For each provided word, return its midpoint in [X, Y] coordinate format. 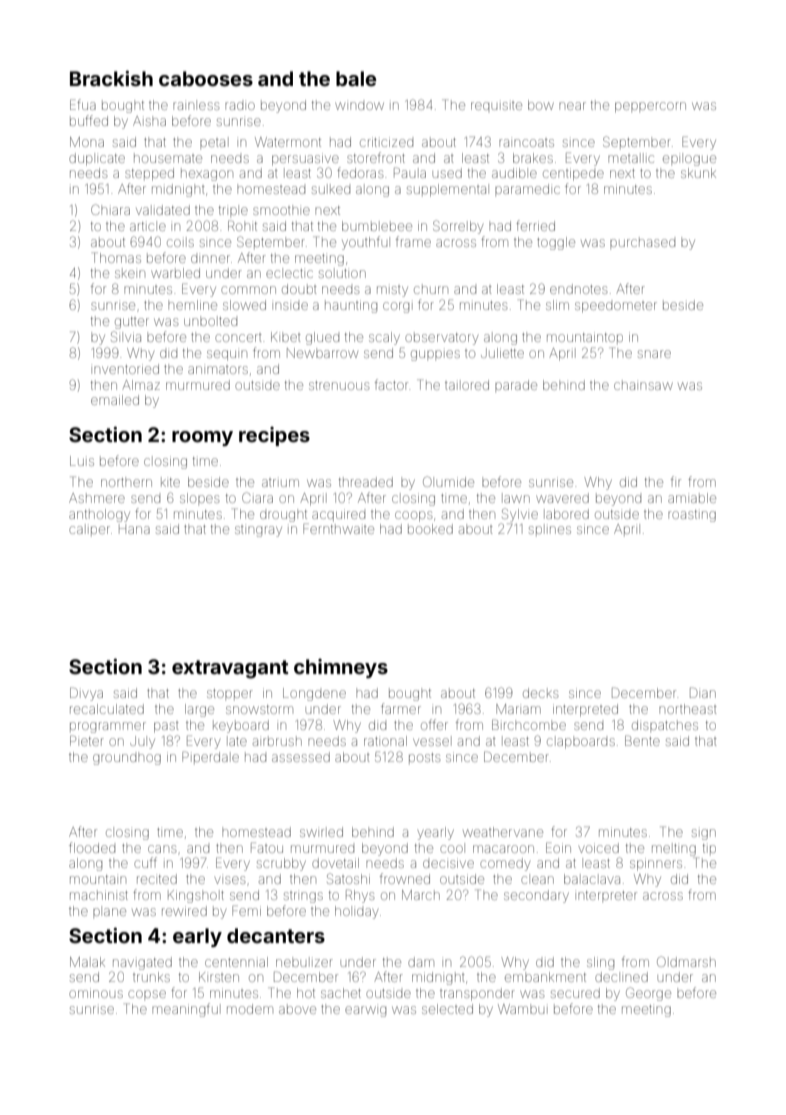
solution [342, 273]
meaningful [185, 1010]
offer [434, 724]
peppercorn [650, 107]
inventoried [126, 369]
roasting [692, 516]
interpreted [585, 710]
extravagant [230, 669]
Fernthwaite [338, 528]
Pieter [87, 740]
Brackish [111, 78]
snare [654, 354]
